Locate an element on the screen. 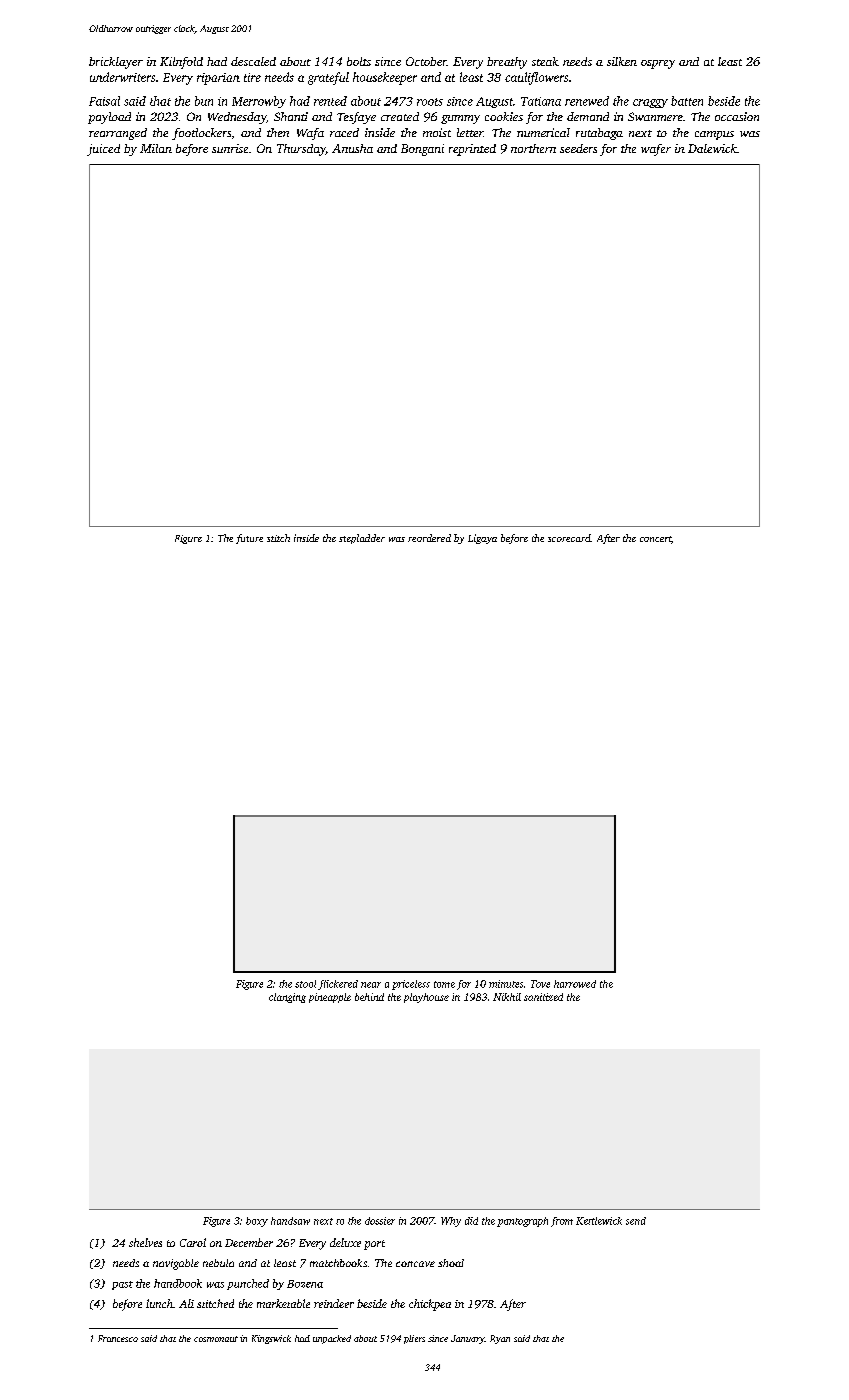  bolts is located at coordinates (359, 61).
